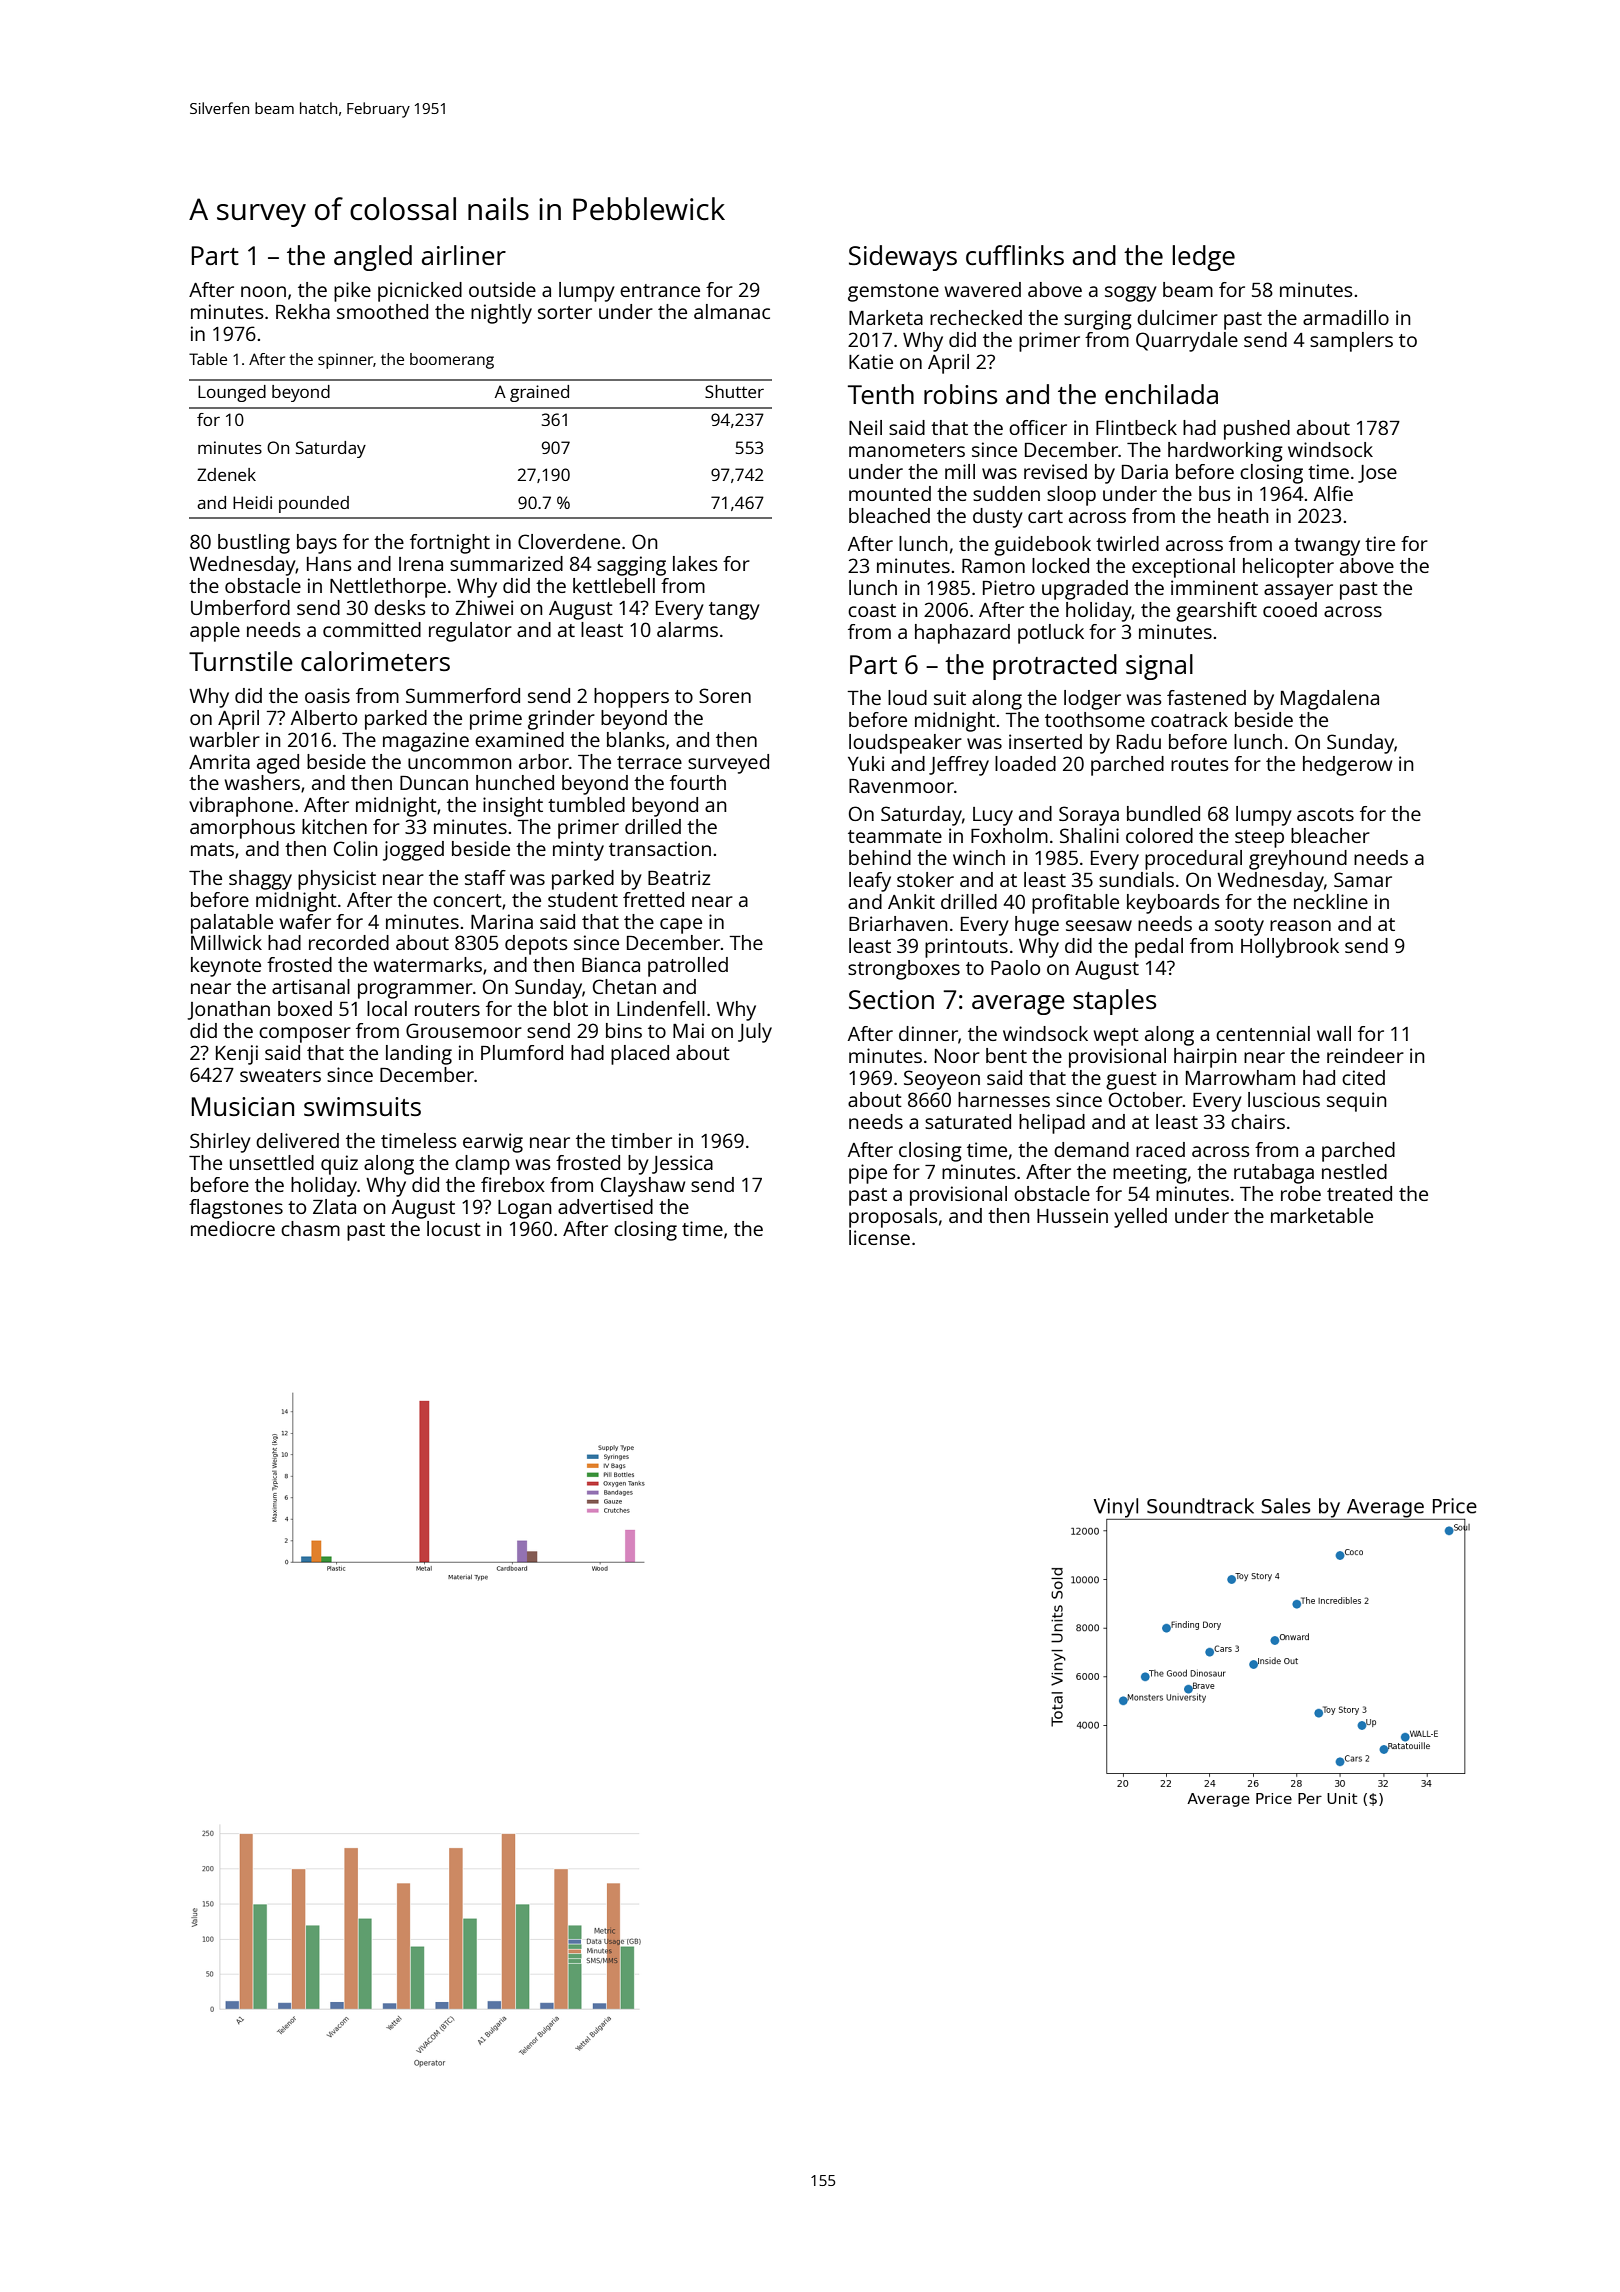 The width and height of the page is (1620, 2292). Describe the element at coordinates (452, 361) in the page. I see `boomerang` at that location.
